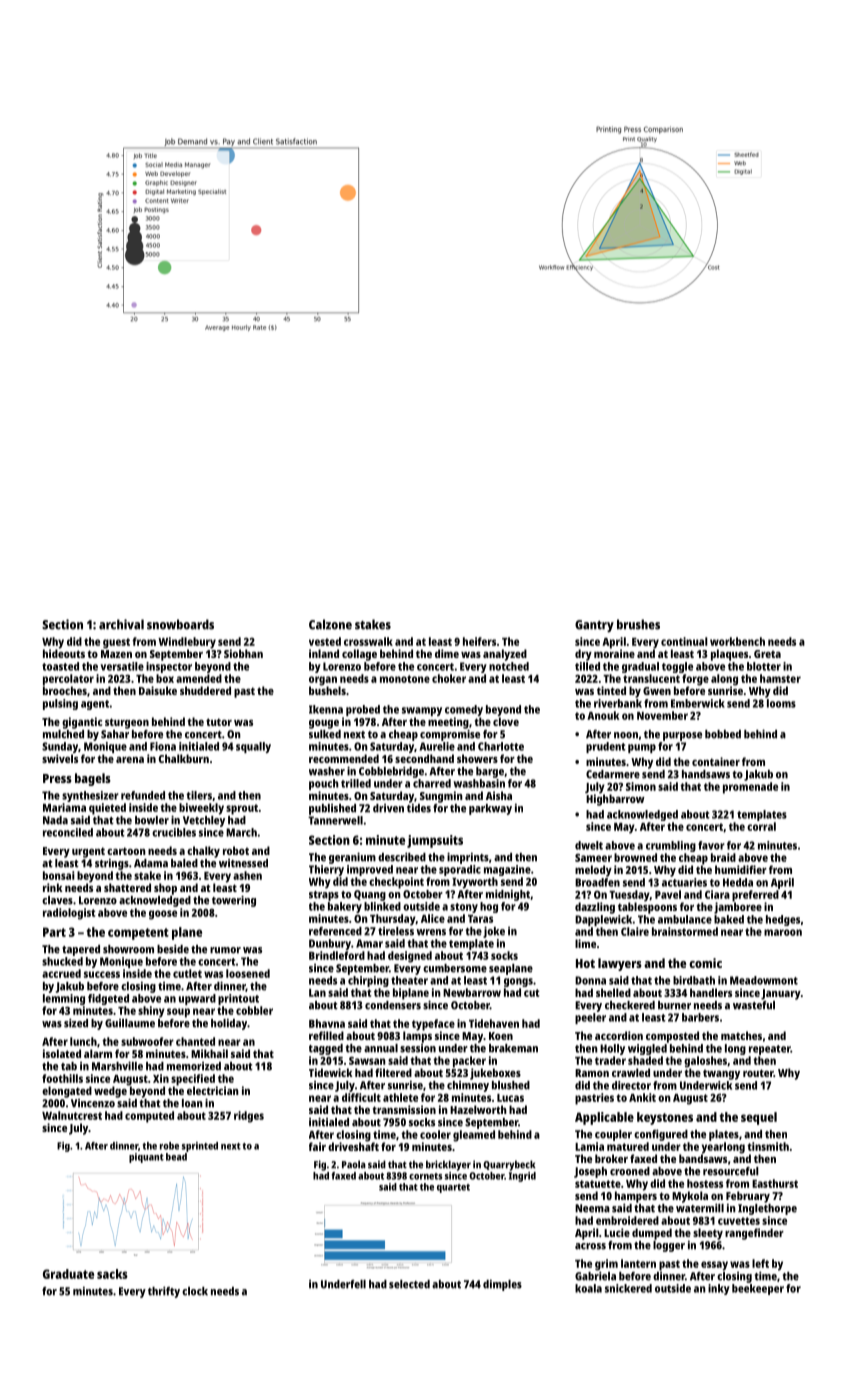 Image resolution: width=849 pixels, height=1400 pixels. I want to click on galoshes, so click(705, 1062).
